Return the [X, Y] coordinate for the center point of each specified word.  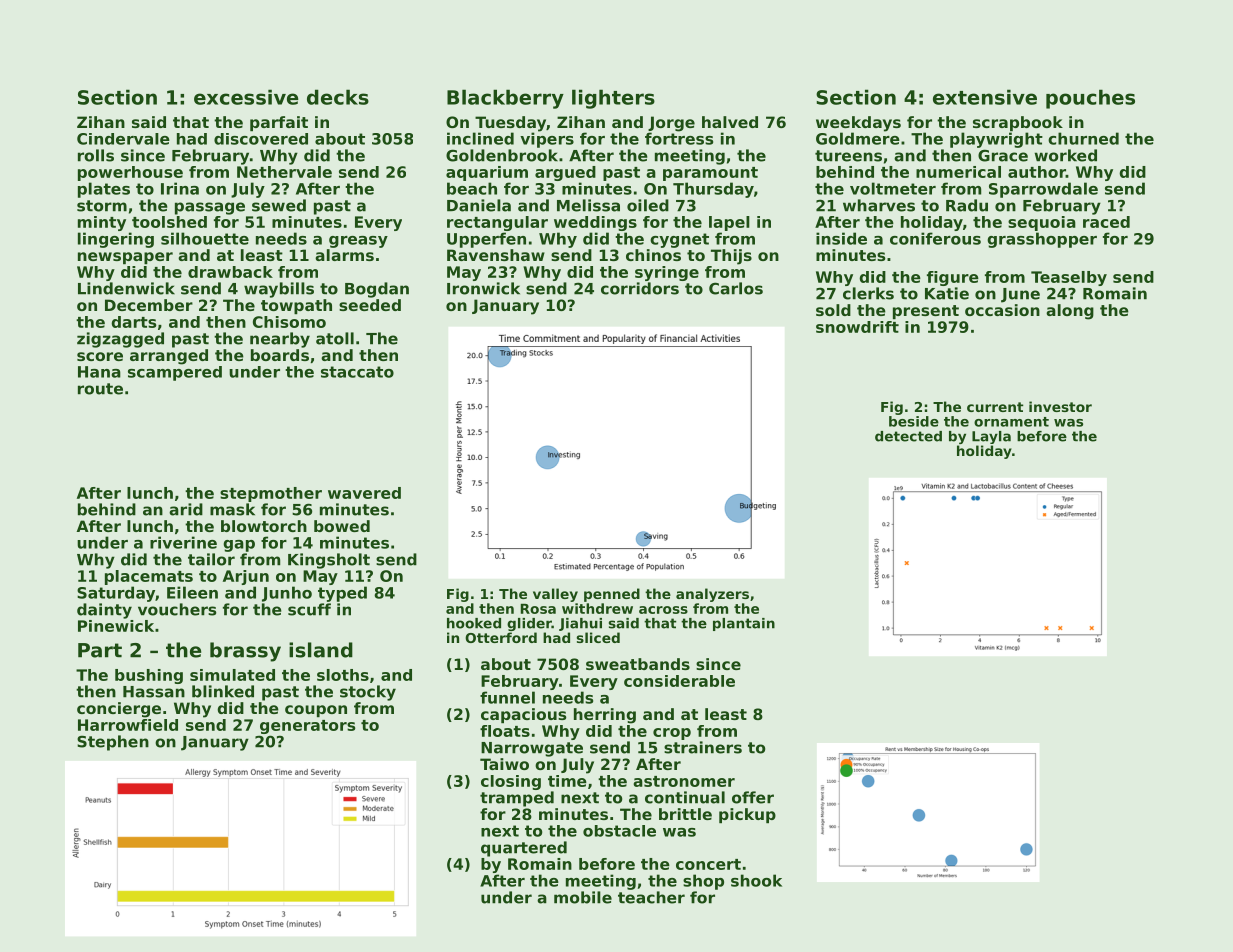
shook [756, 880]
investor [1060, 406]
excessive [246, 97]
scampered [175, 373]
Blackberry [505, 99]
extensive [985, 97]
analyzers [712, 595]
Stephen [113, 743]
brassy [245, 652]
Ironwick [483, 288]
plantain [744, 624]
